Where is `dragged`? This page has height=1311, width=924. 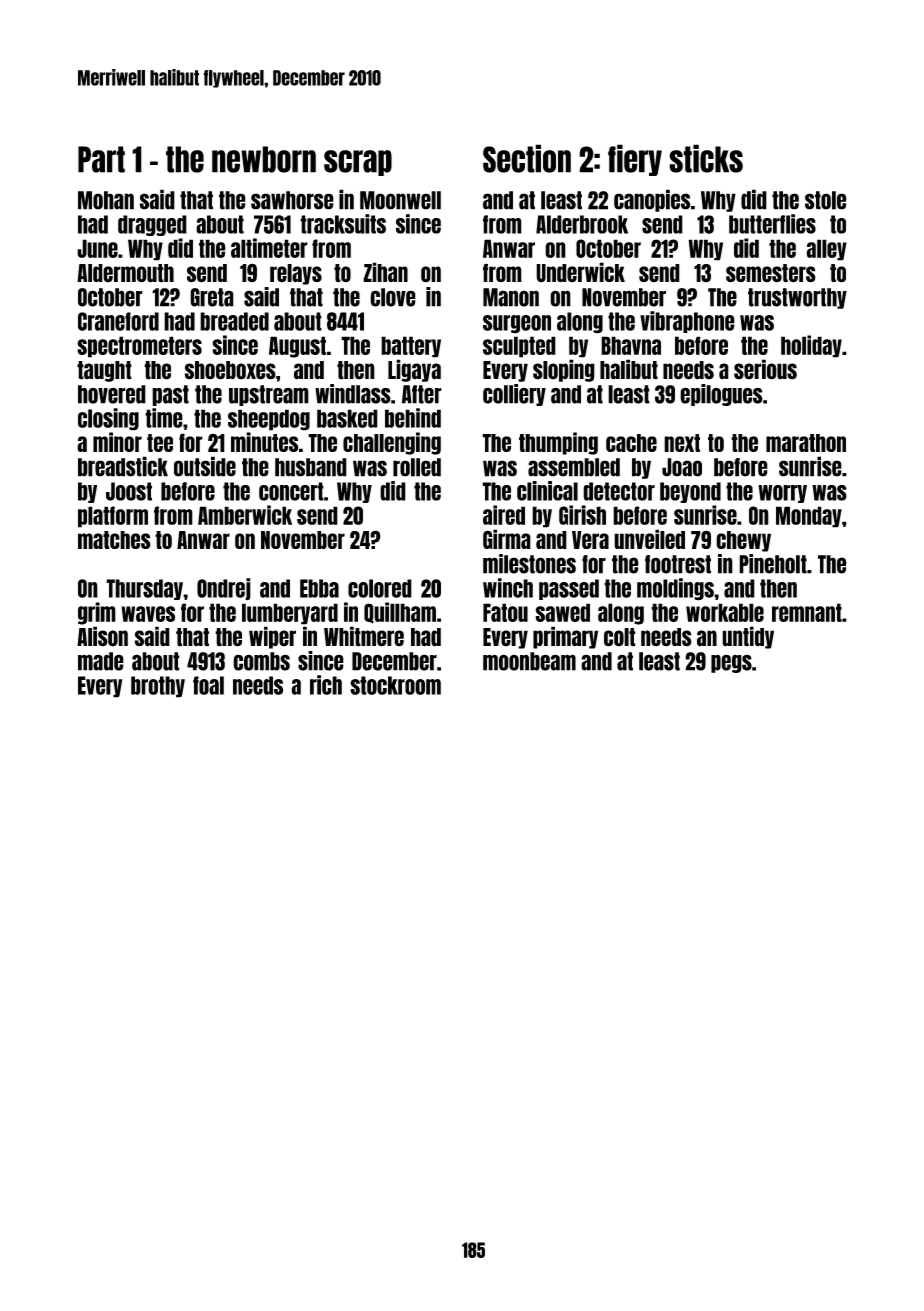 dragged is located at coordinates (152, 225).
